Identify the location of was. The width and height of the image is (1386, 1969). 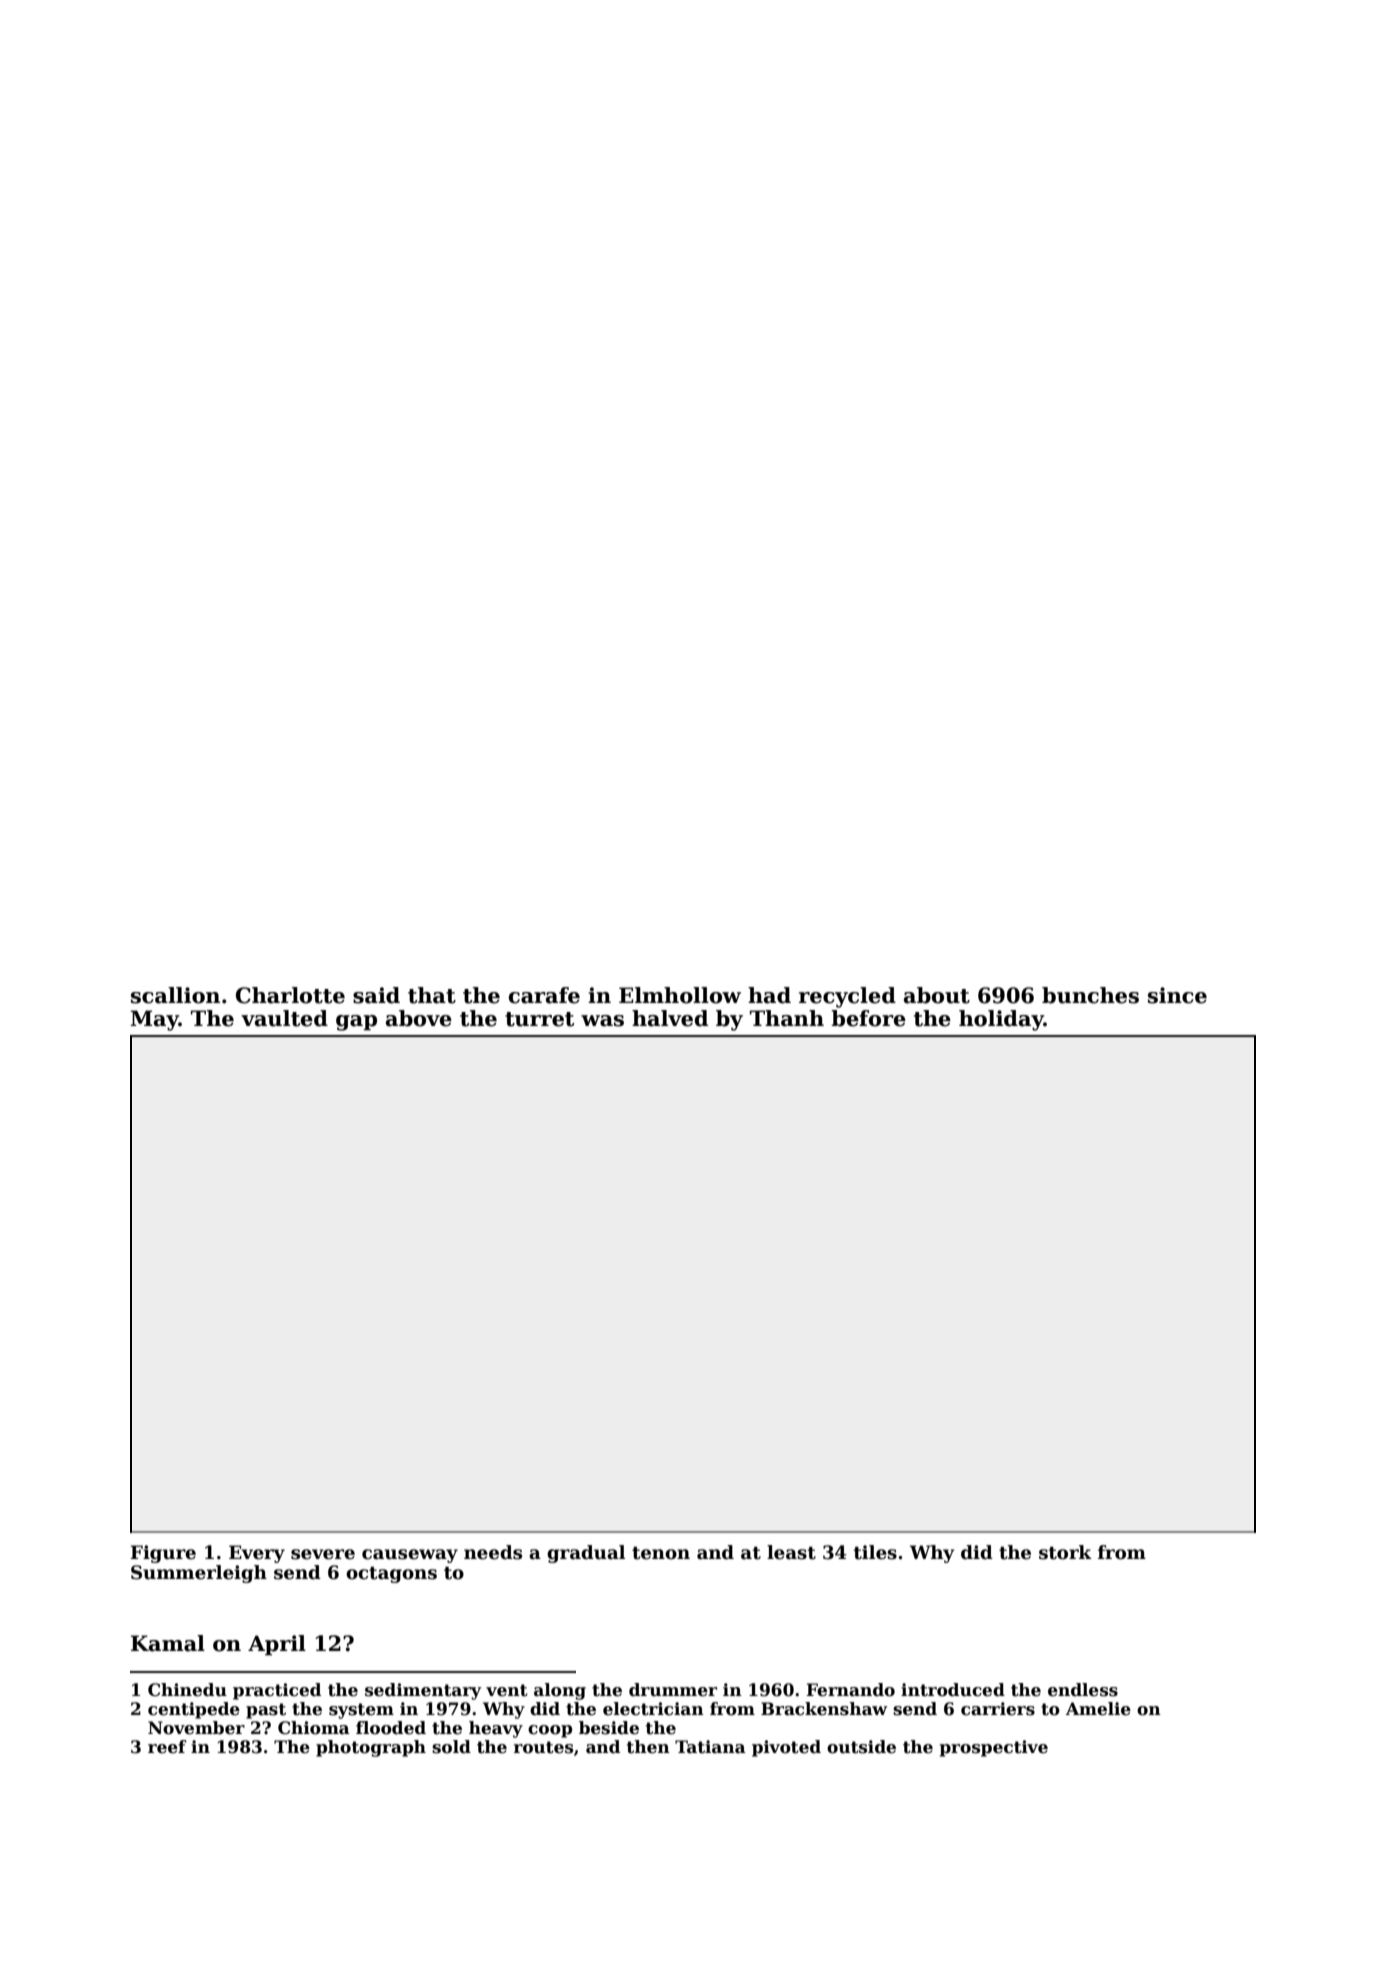
(602, 1021).
